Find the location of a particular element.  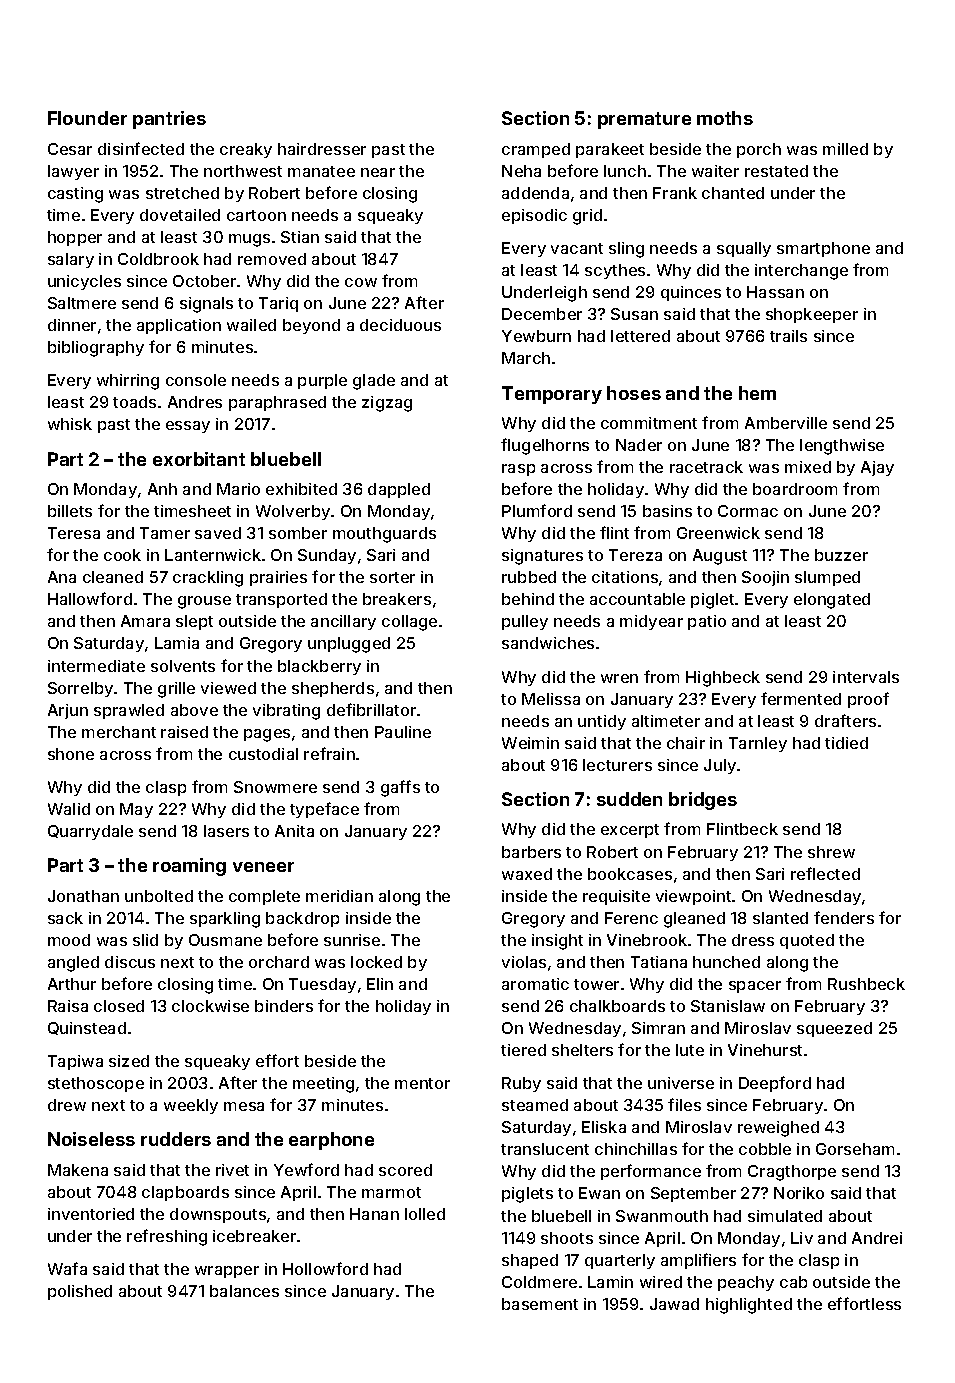

application is located at coordinates (179, 326).
